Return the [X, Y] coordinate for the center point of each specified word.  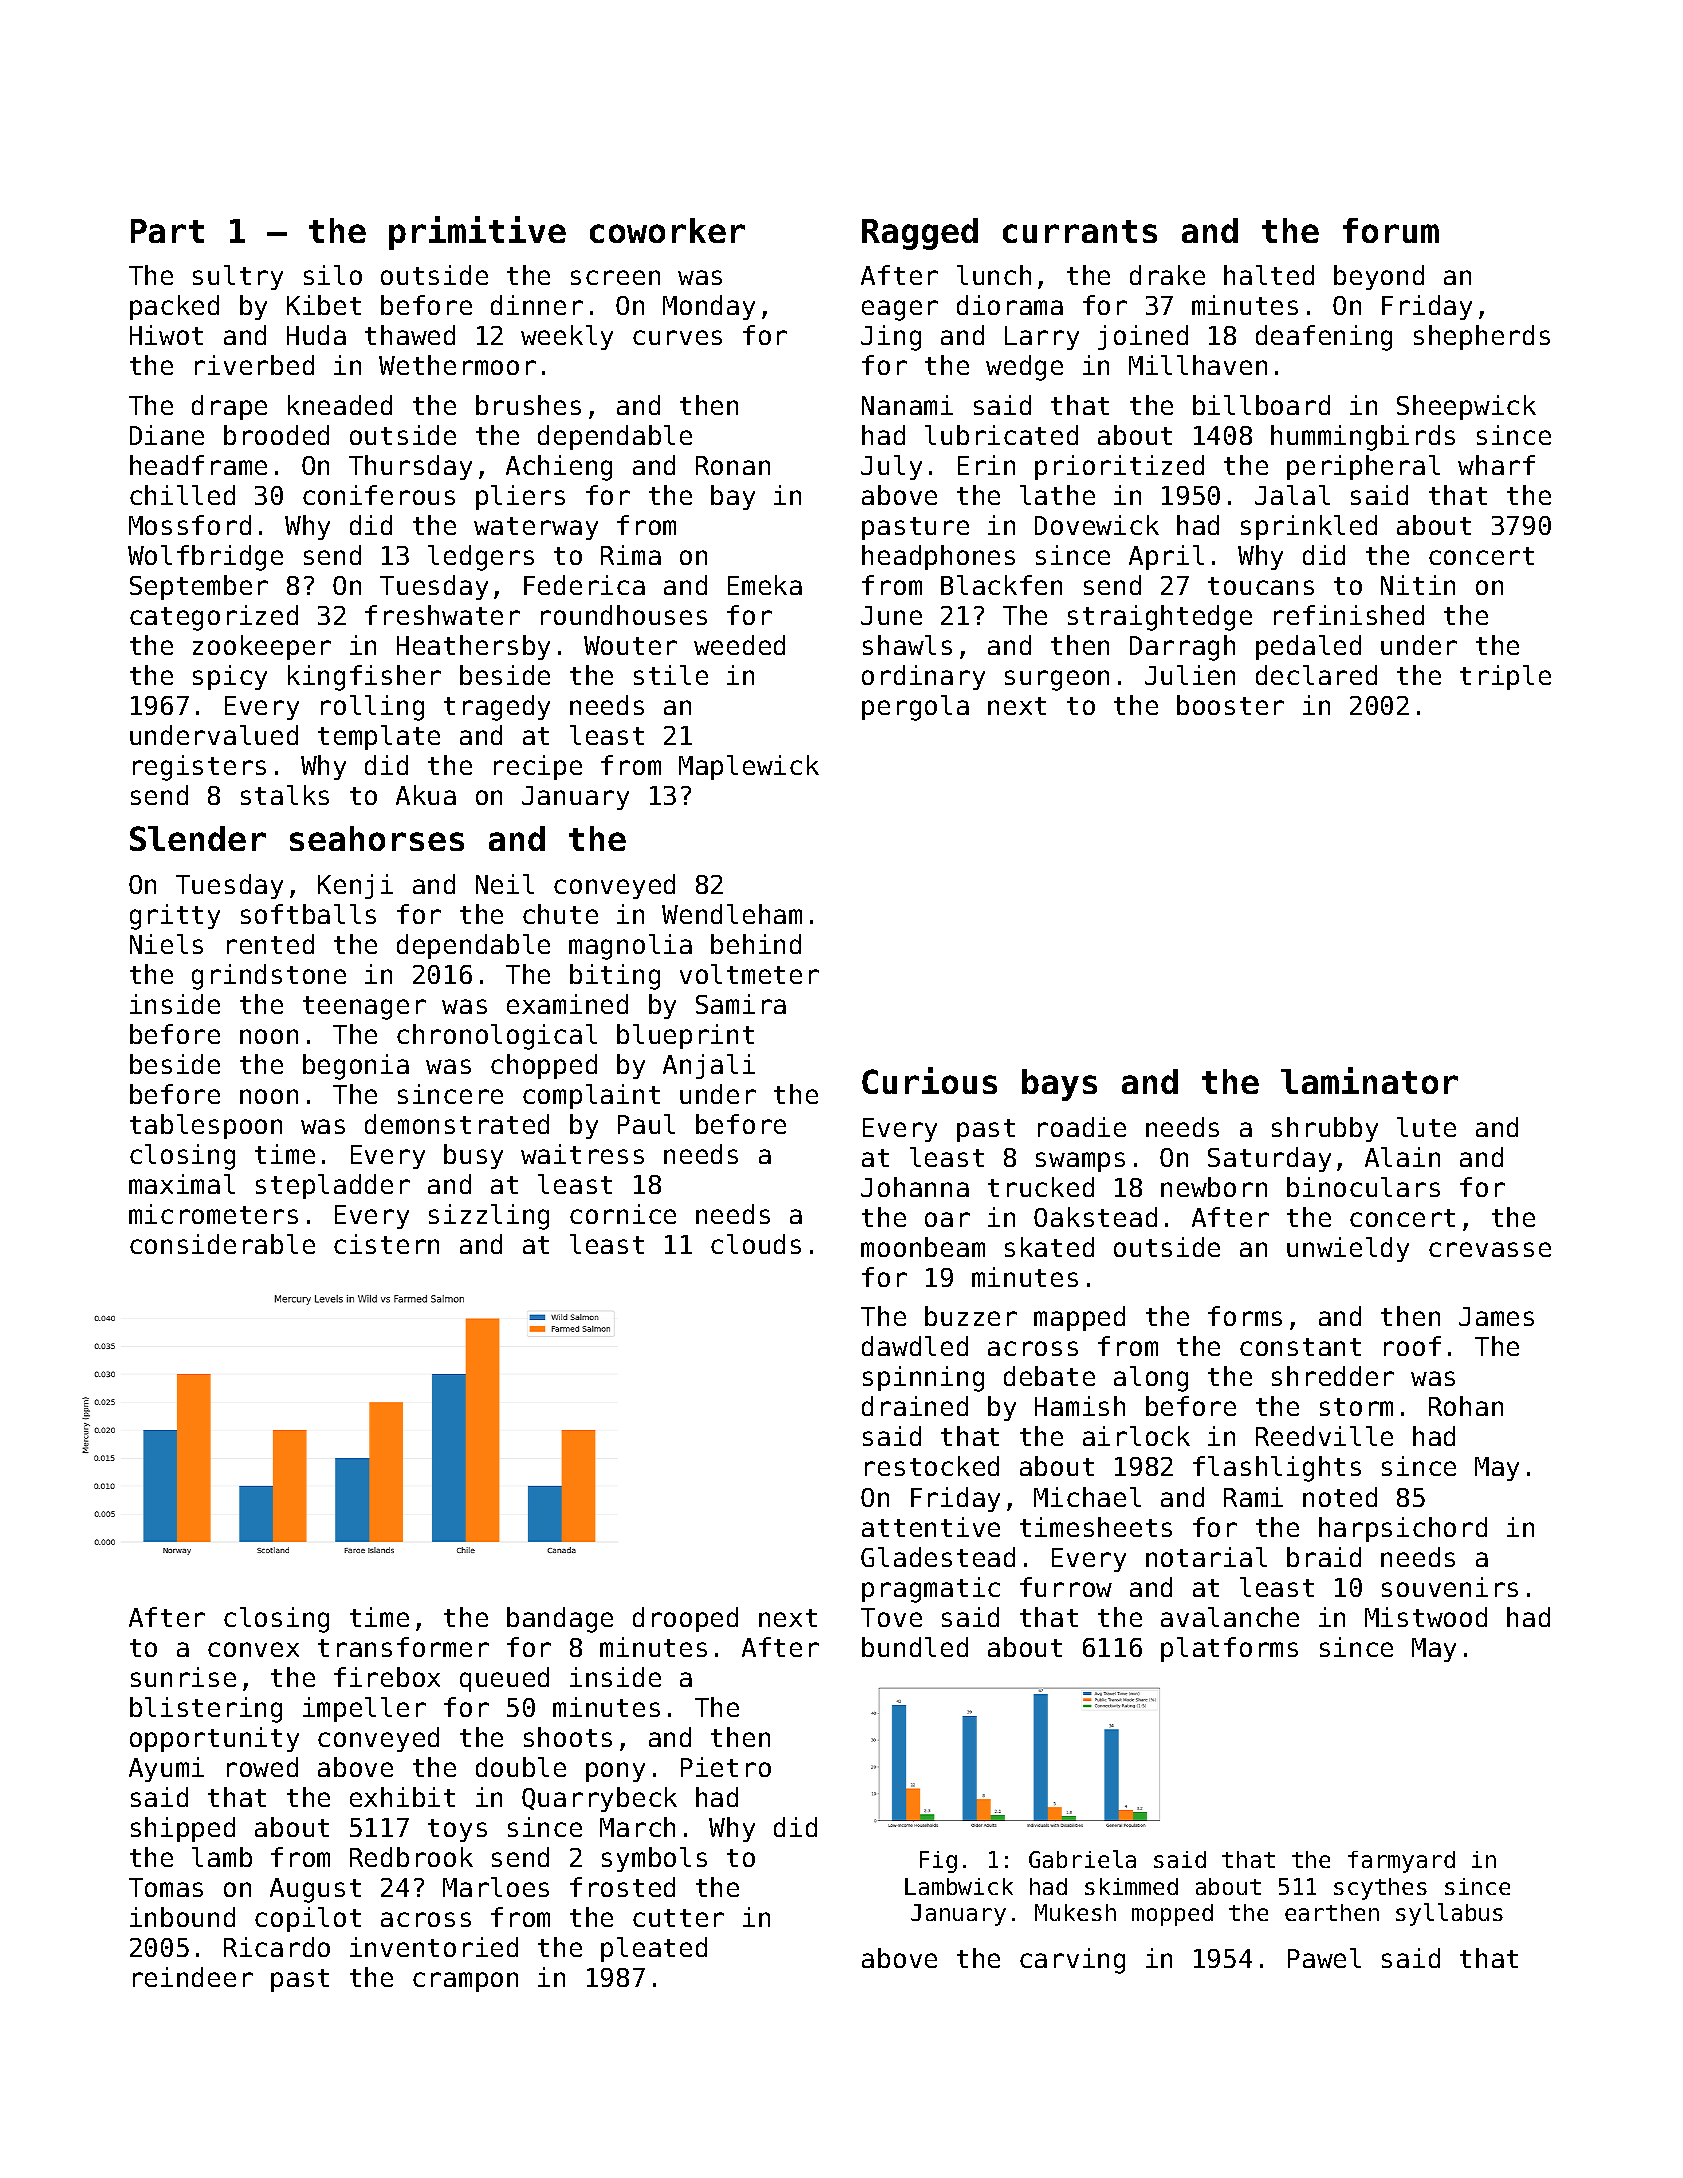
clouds [756, 1244]
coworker [667, 230]
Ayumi [166, 1769]
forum [1391, 230]
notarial [1206, 1557]
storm [1356, 1407]
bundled [915, 1647]
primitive [477, 233]
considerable [222, 1244]
